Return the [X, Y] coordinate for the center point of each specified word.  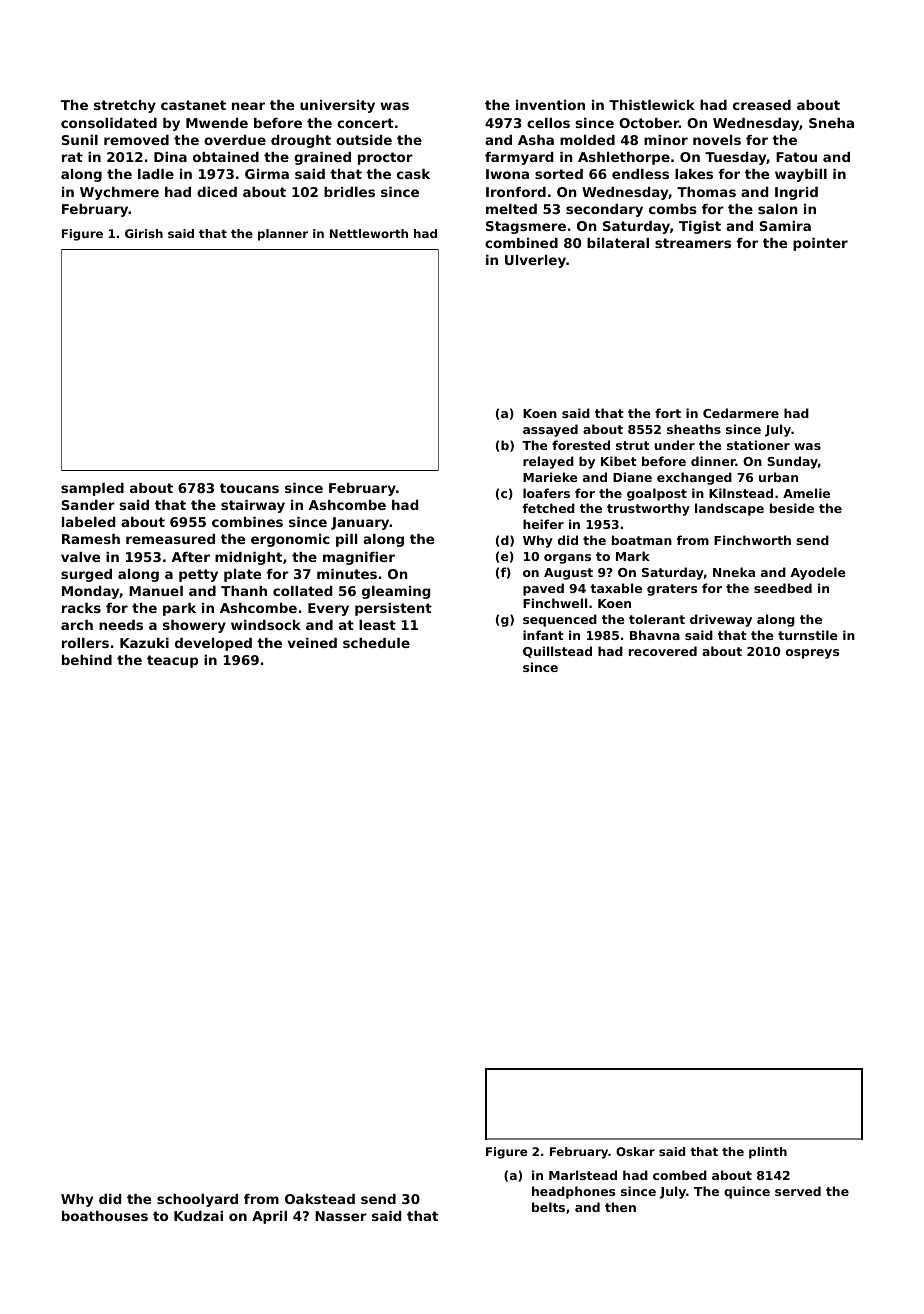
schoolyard [197, 1200]
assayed [550, 430]
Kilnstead [741, 493]
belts [548, 1207]
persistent [393, 609]
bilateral [618, 243]
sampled [92, 489]
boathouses [105, 1216]
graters [672, 590]
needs [121, 625]
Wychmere [119, 193]
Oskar [635, 1151]
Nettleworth [369, 233]
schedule [376, 643]
